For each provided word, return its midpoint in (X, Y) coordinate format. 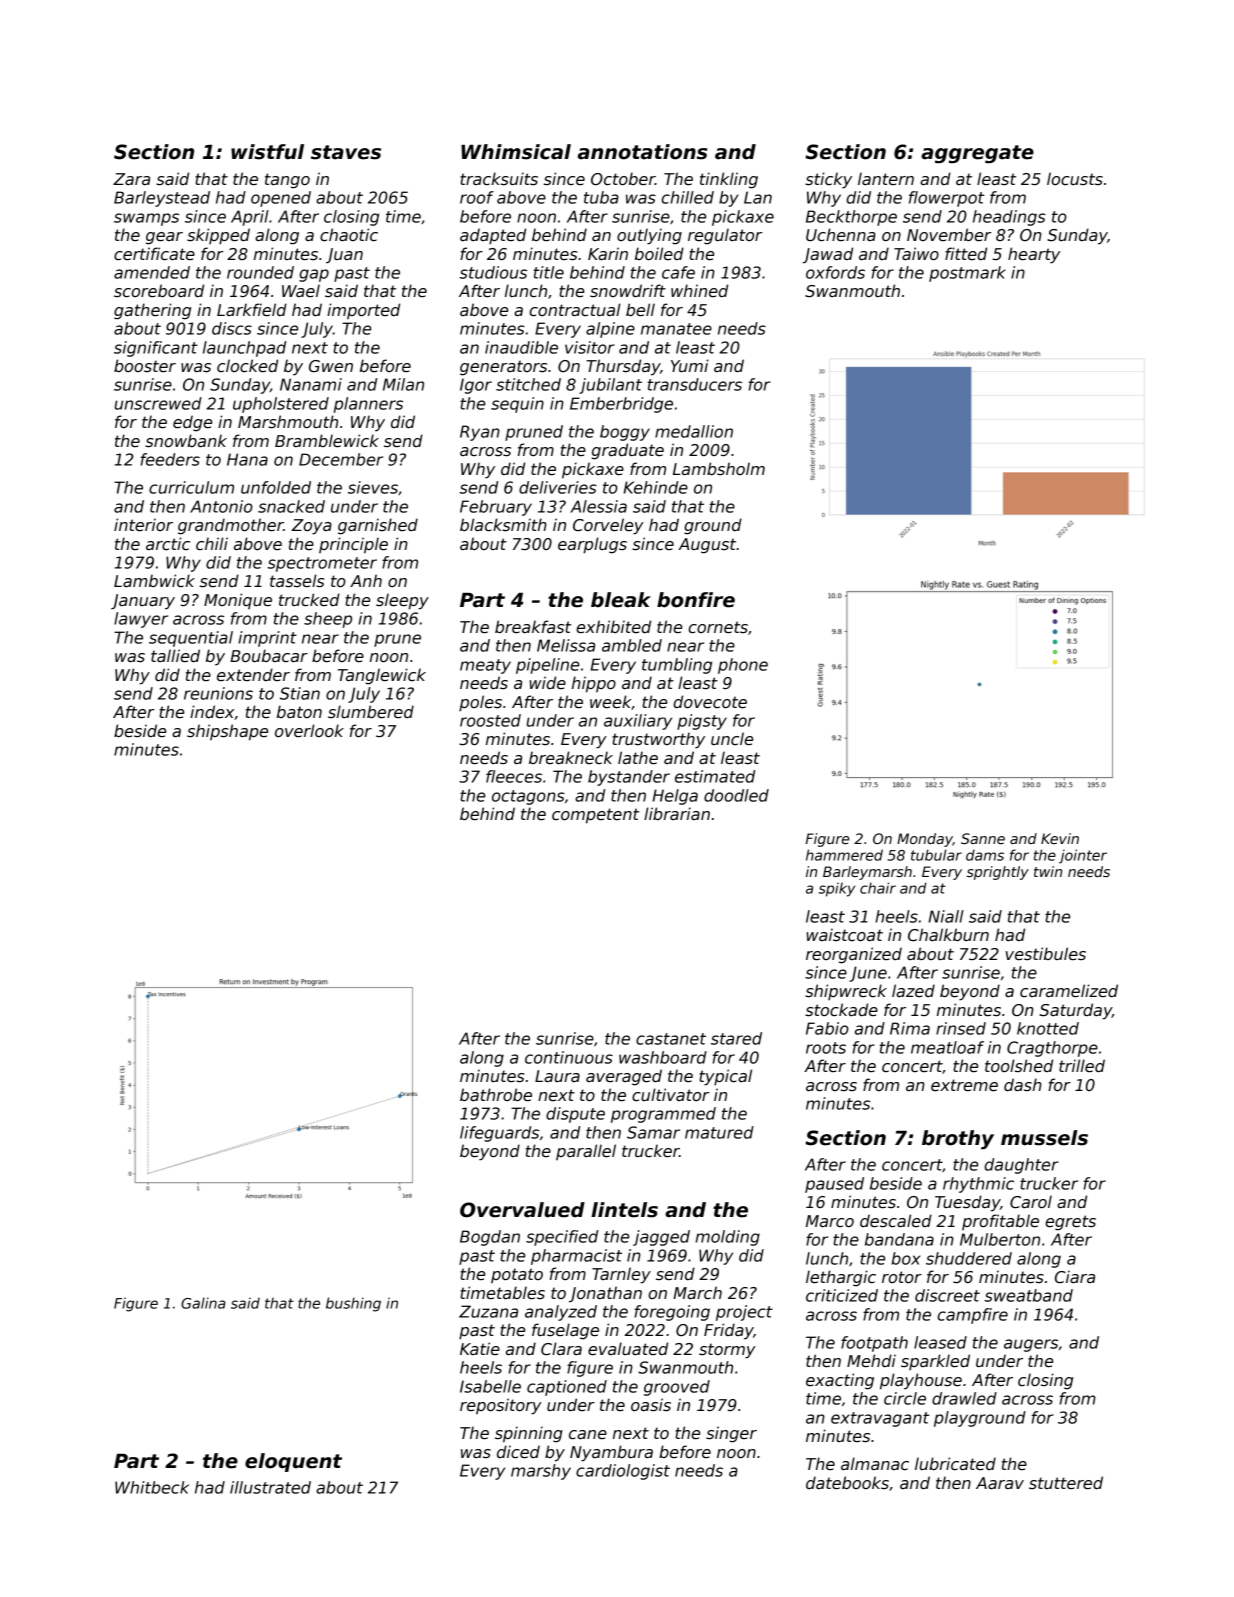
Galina (203, 1303)
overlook (309, 730)
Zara (131, 179)
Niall (946, 916)
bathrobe (496, 1094)
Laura (557, 1076)
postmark (967, 274)
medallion (694, 431)
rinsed (961, 1028)
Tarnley (621, 1275)
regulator (725, 236)
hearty (1034, 255)
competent (595, 816)
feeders (170, 459)
